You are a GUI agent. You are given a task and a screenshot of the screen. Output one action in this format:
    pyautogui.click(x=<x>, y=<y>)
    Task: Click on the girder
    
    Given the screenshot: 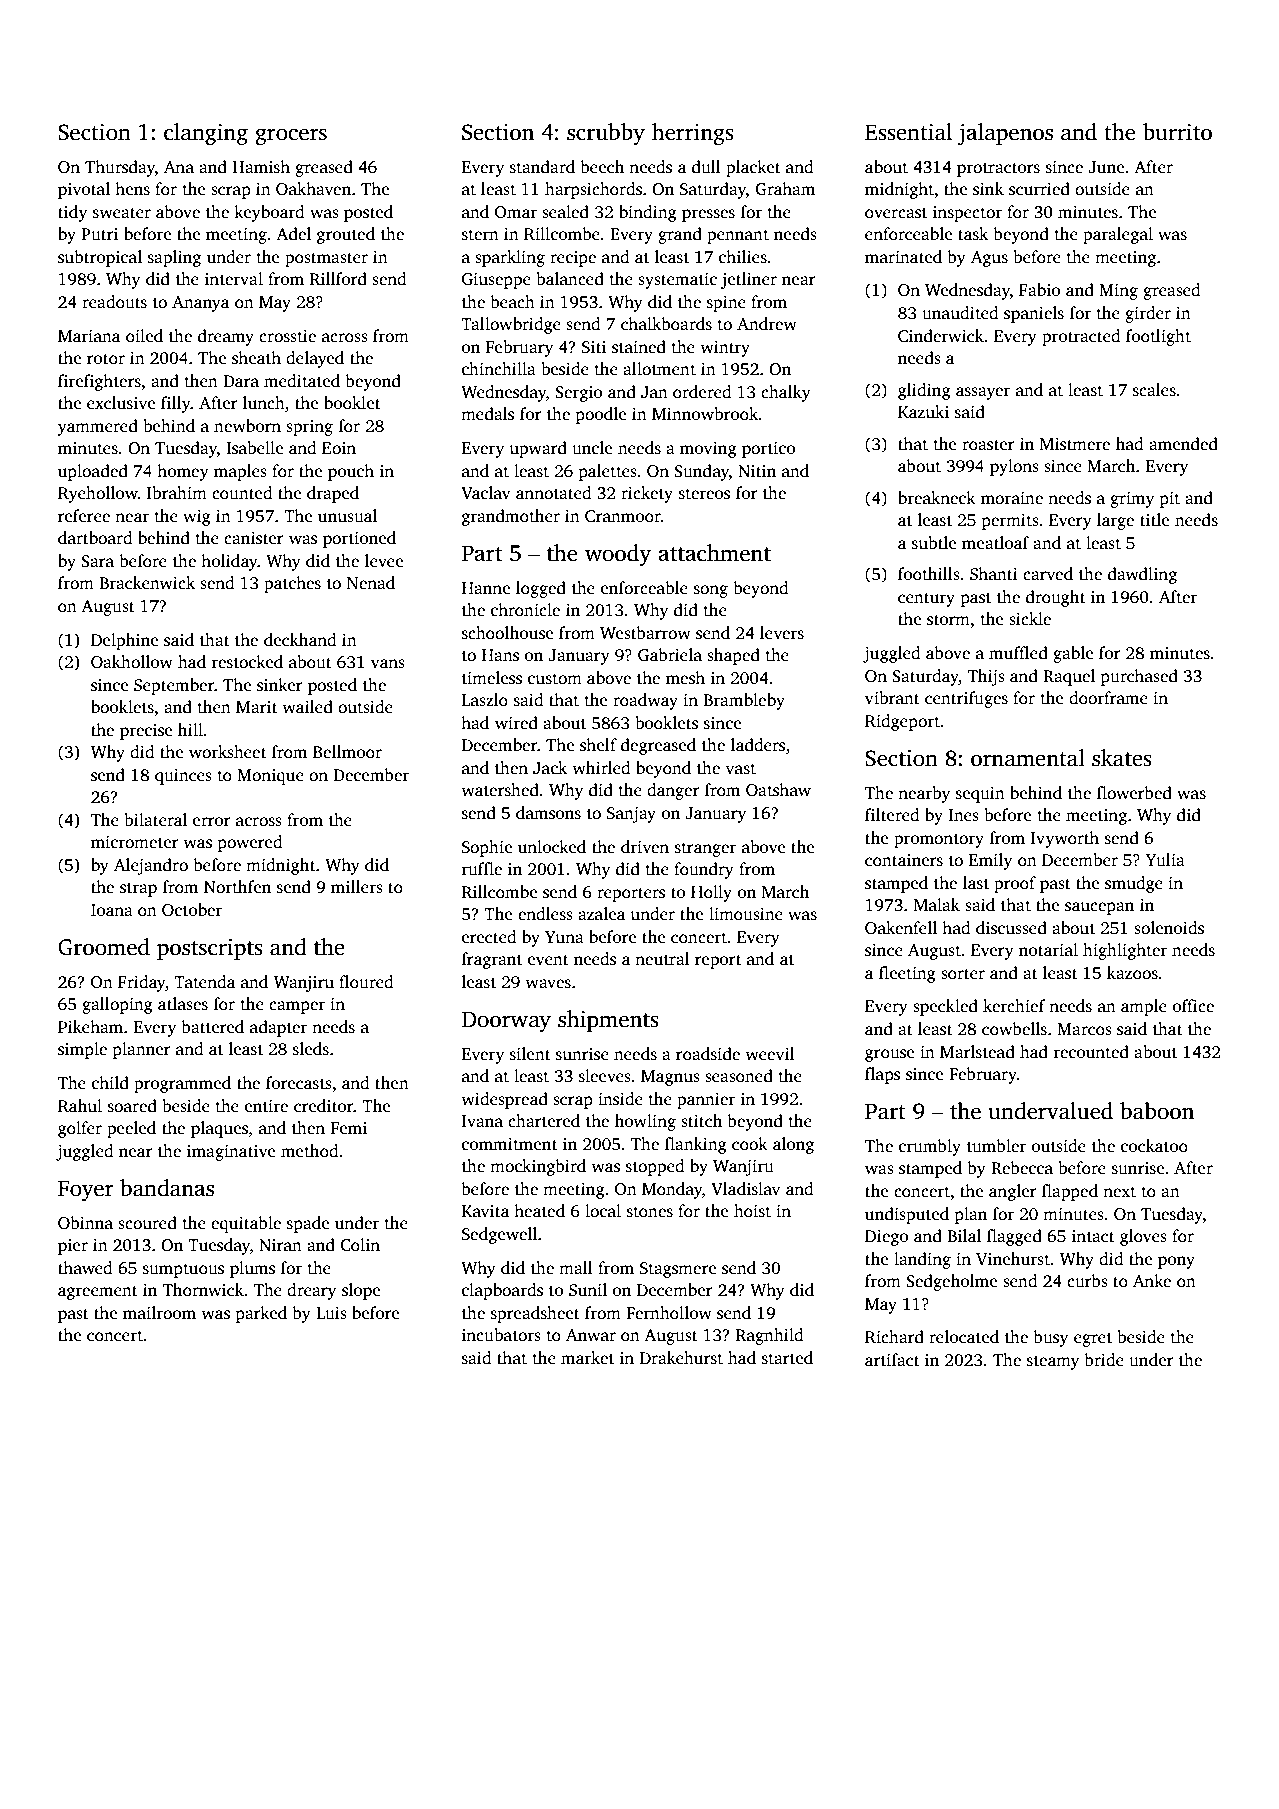 What is the action you would take?
    pyautogui.click(x=1148, y=314)
